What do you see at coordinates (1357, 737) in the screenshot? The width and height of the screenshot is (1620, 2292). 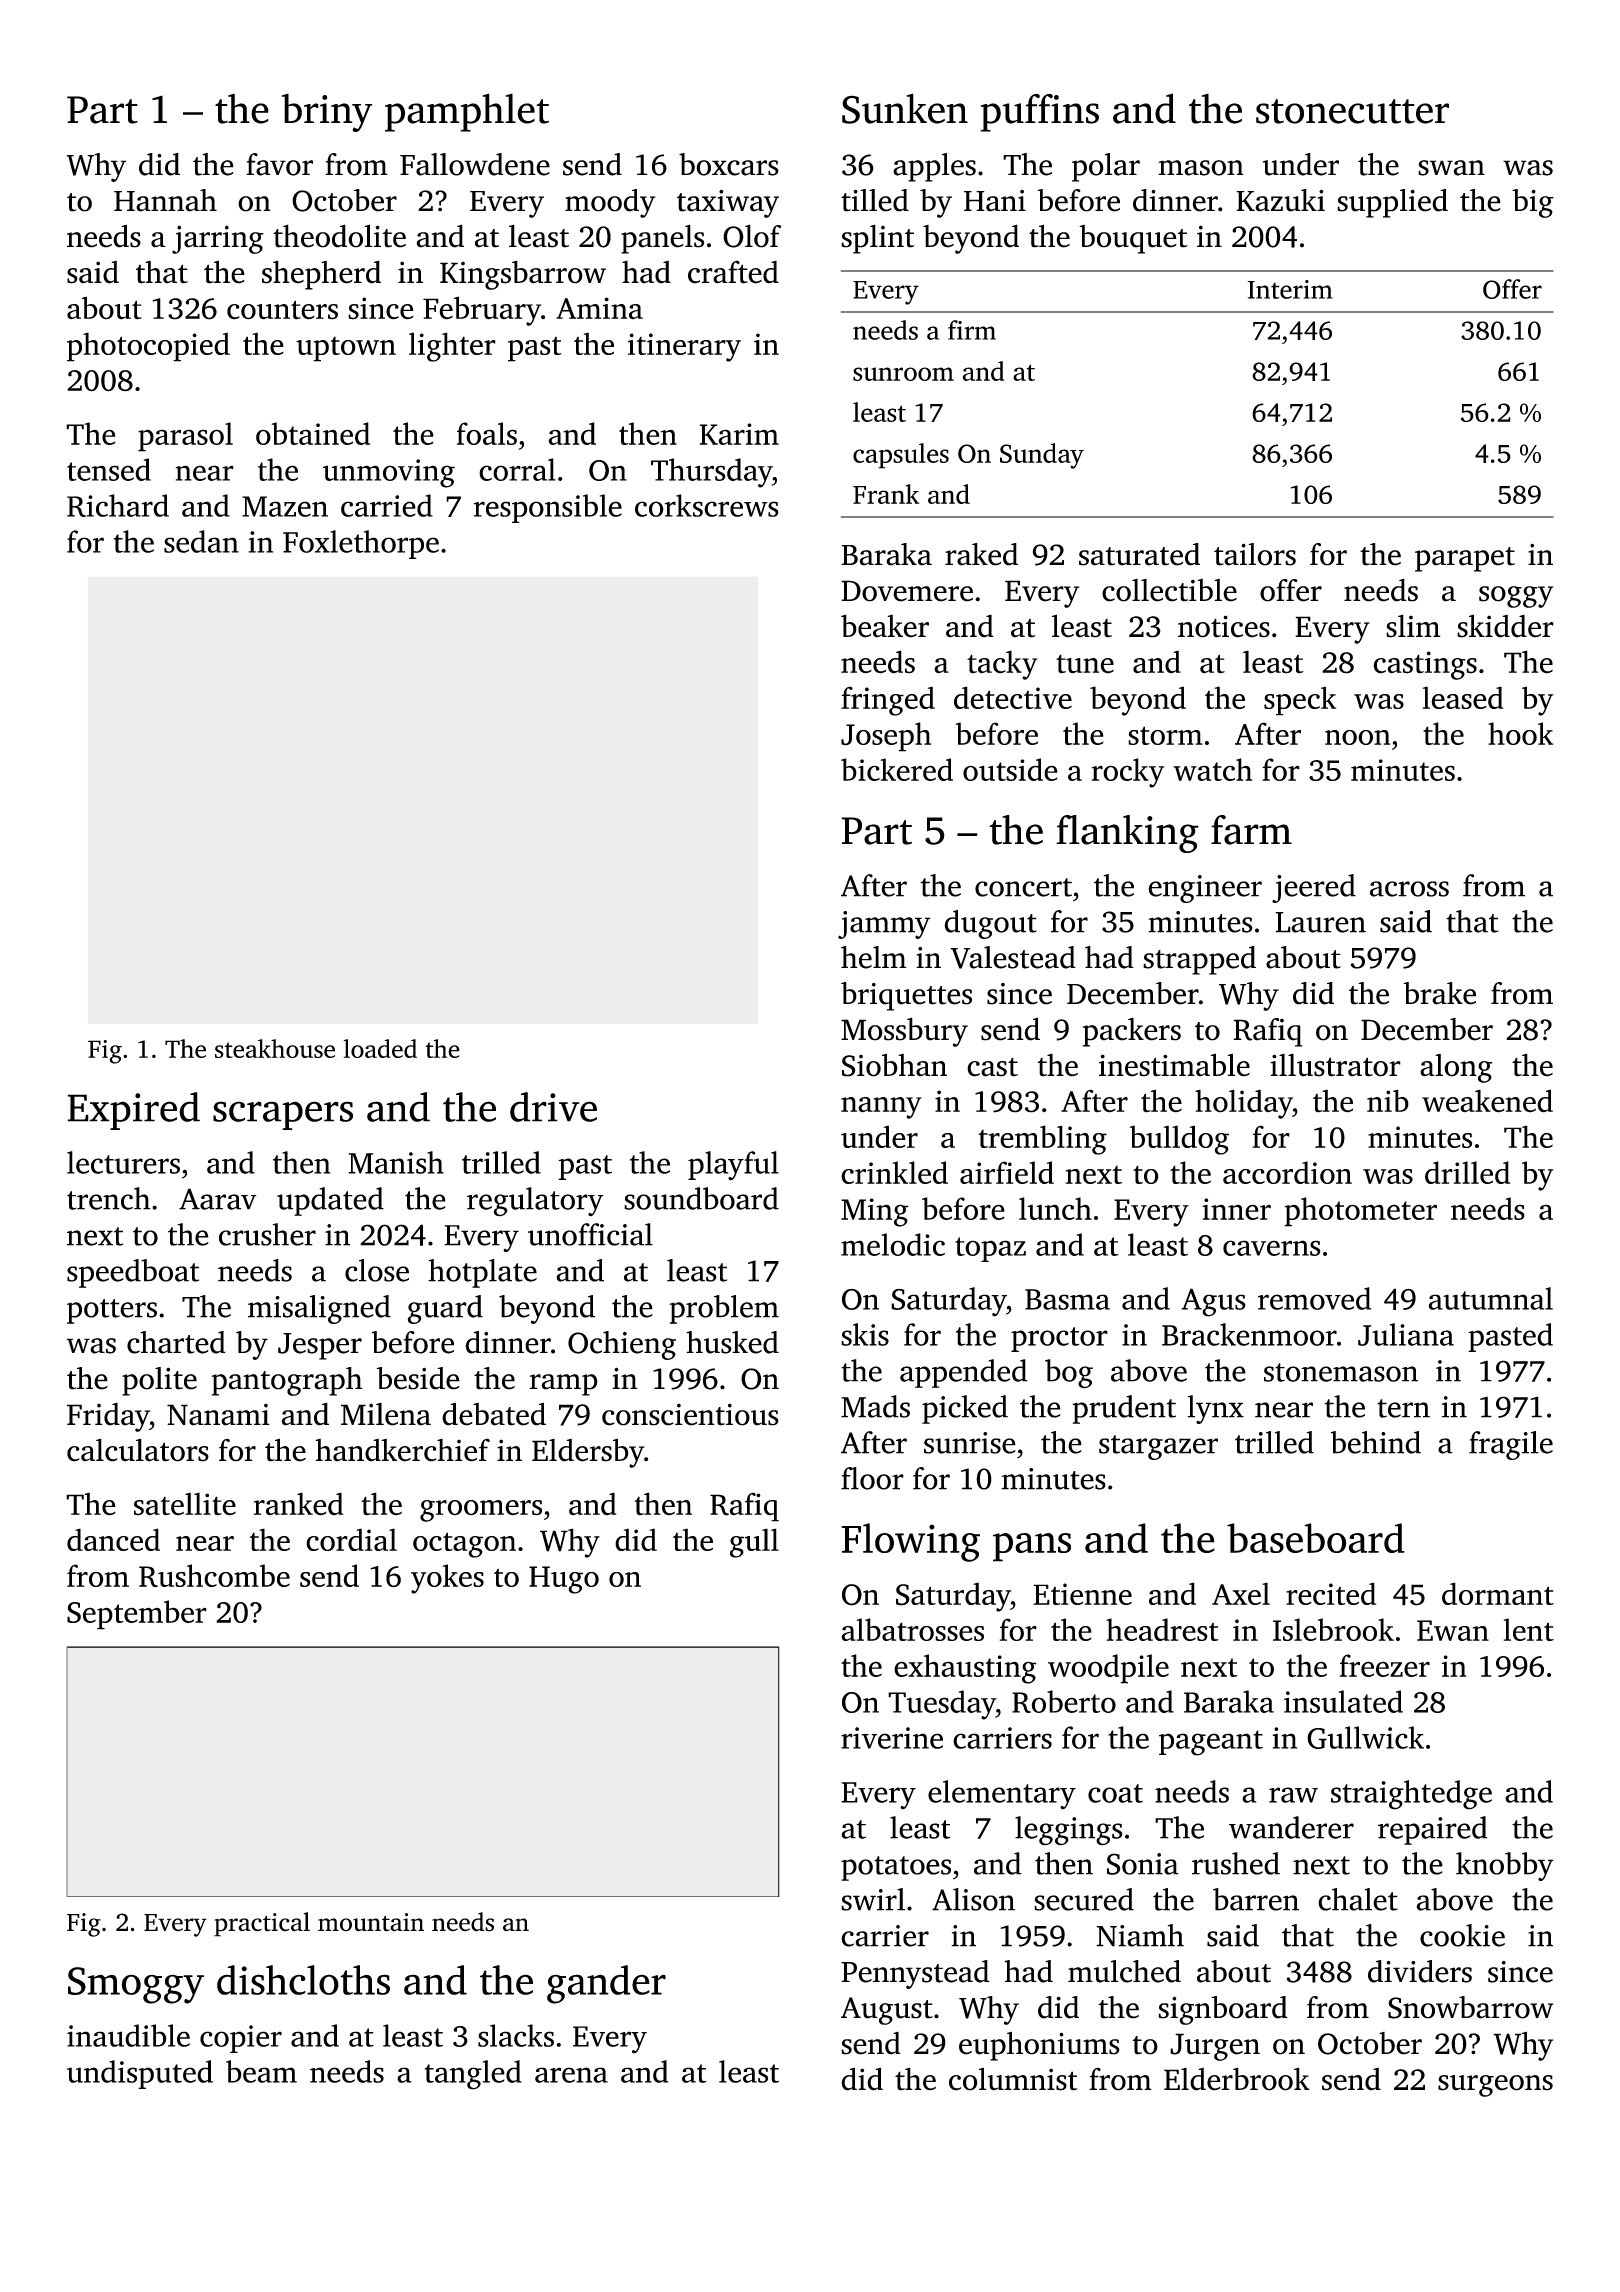 I see `noon` at bounding box center [1357, 737].
